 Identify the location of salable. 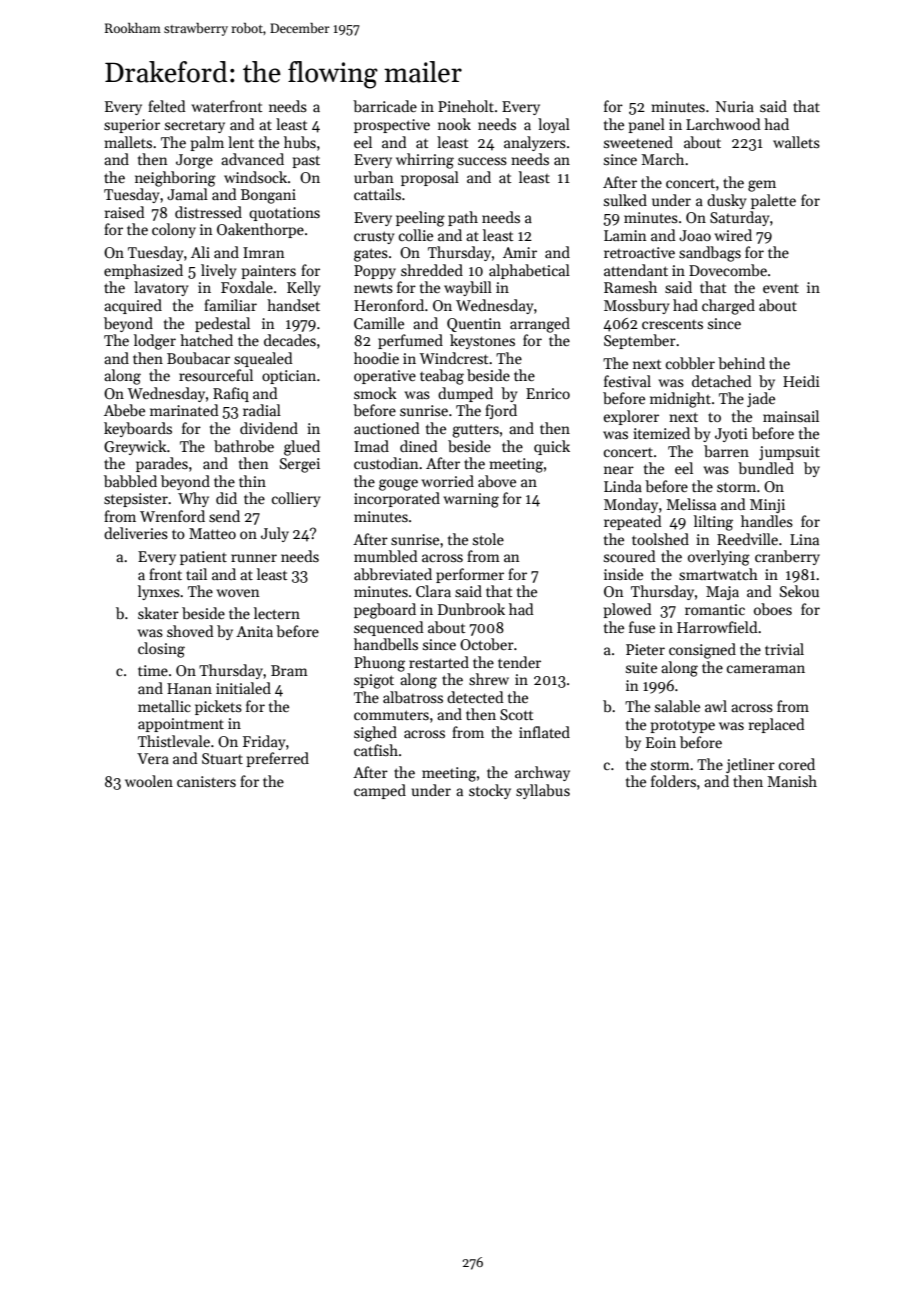
(677, 706).
